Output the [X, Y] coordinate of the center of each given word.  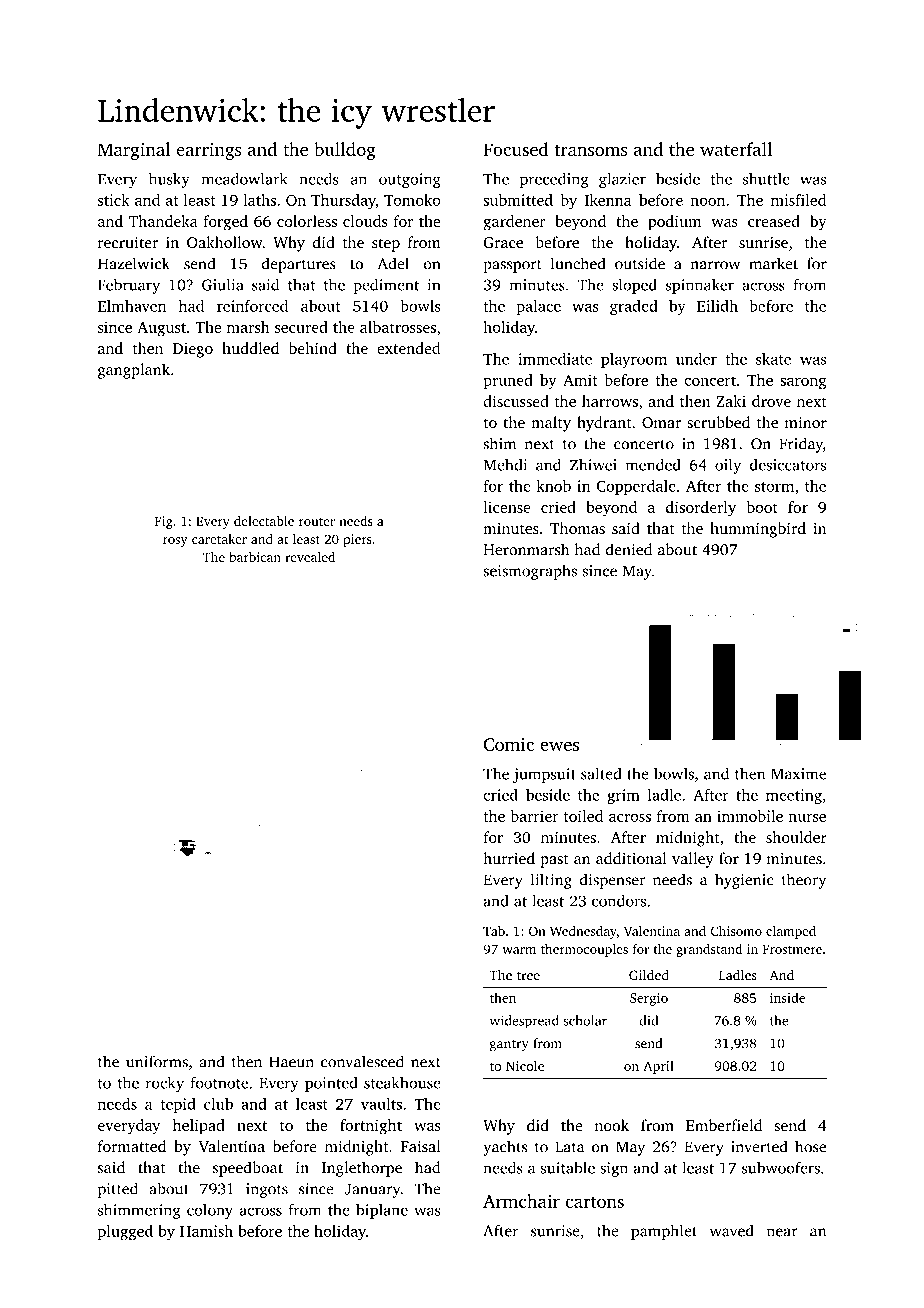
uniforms [157, 1061]
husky [169, 180]
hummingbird [758, 530]
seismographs [530, 572]
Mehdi [505, 465]
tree [528, 976]
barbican [255, 557]
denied [629, 549]
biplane [382, 1211]
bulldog [345, 151]
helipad [199, 1126]
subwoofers [781, 1167]
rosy [175, 542]
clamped [791, 932]
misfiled [798, 200]
